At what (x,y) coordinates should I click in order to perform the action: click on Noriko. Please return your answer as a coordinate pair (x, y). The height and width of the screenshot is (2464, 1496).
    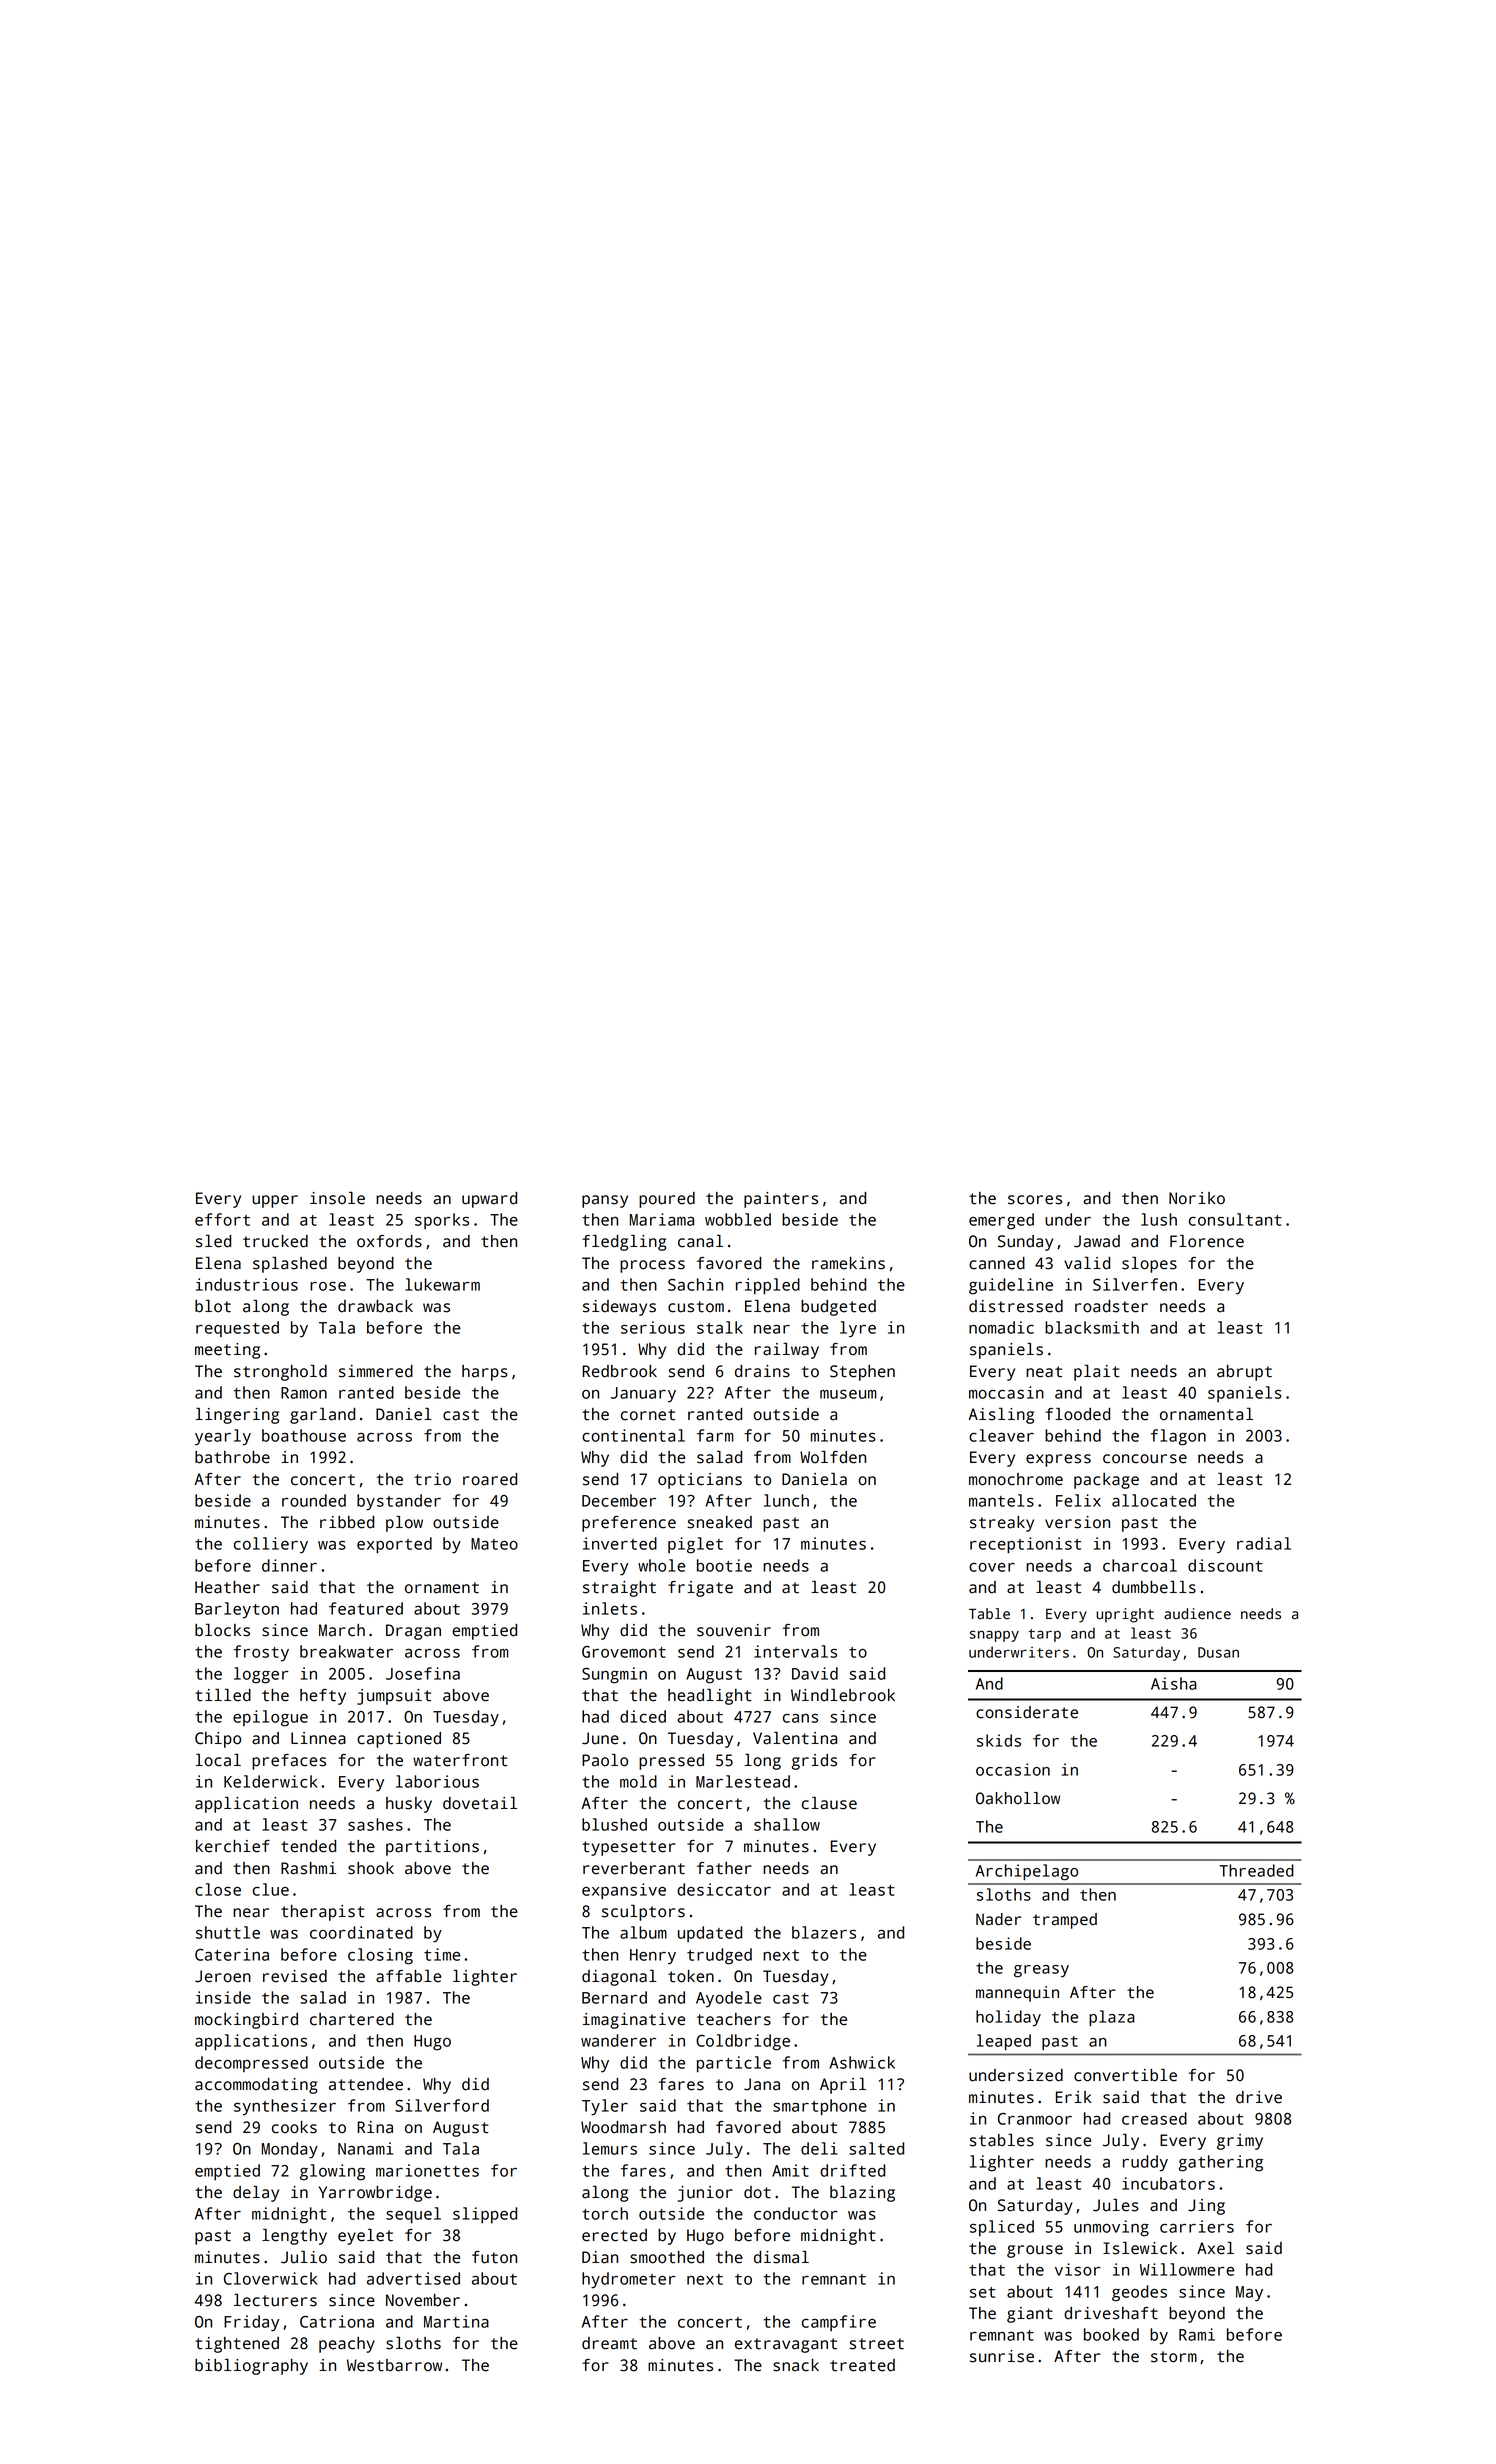
    Looking at the image, I should click on (1197, 1198).
